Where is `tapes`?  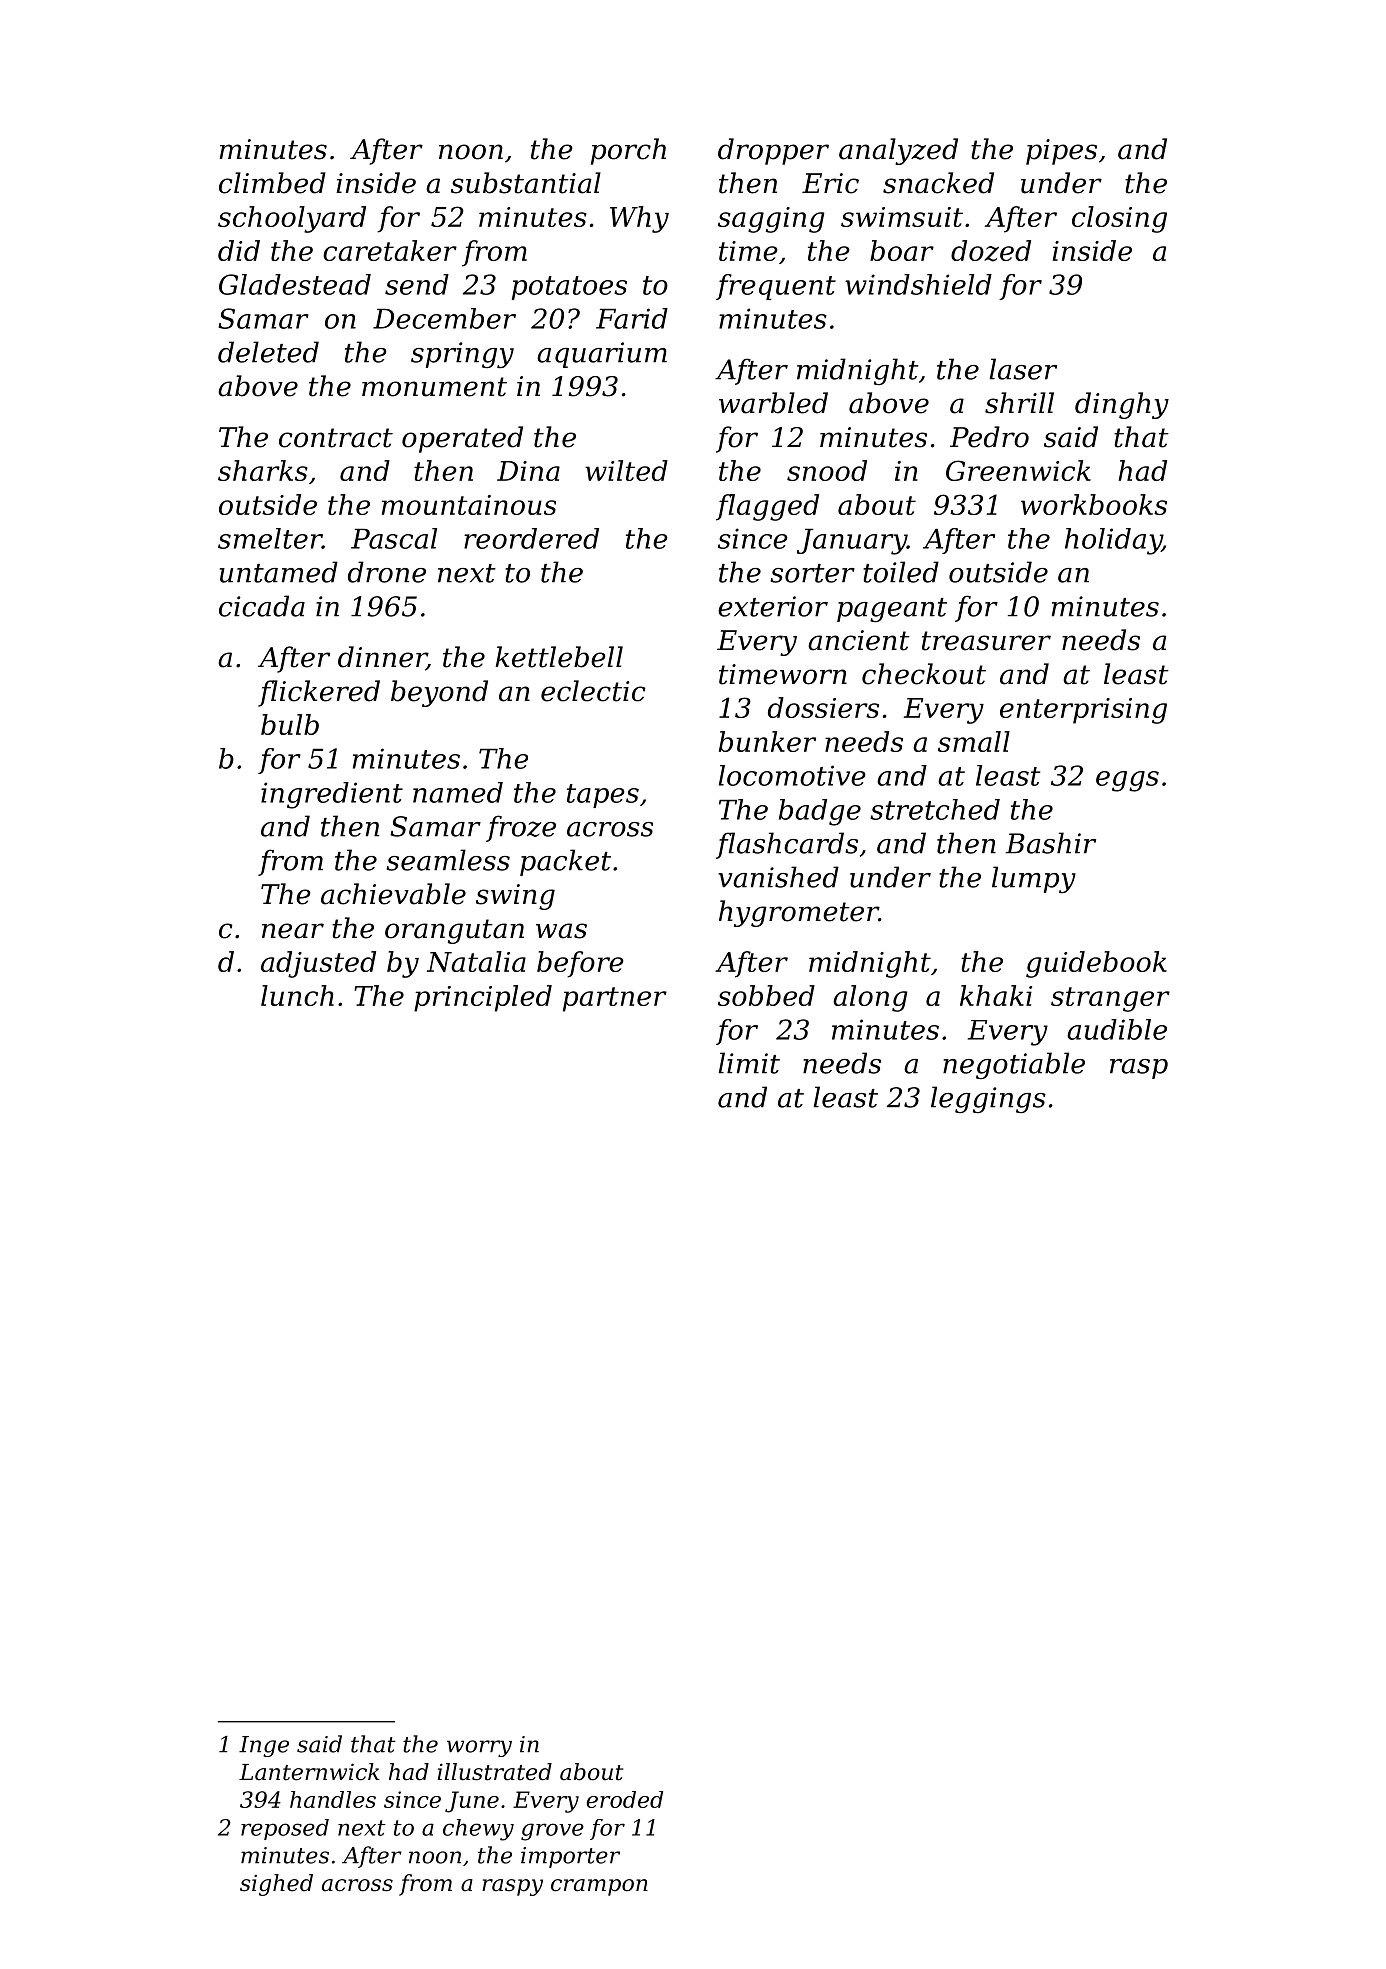 tapes is located at coordinates (603, 796).
